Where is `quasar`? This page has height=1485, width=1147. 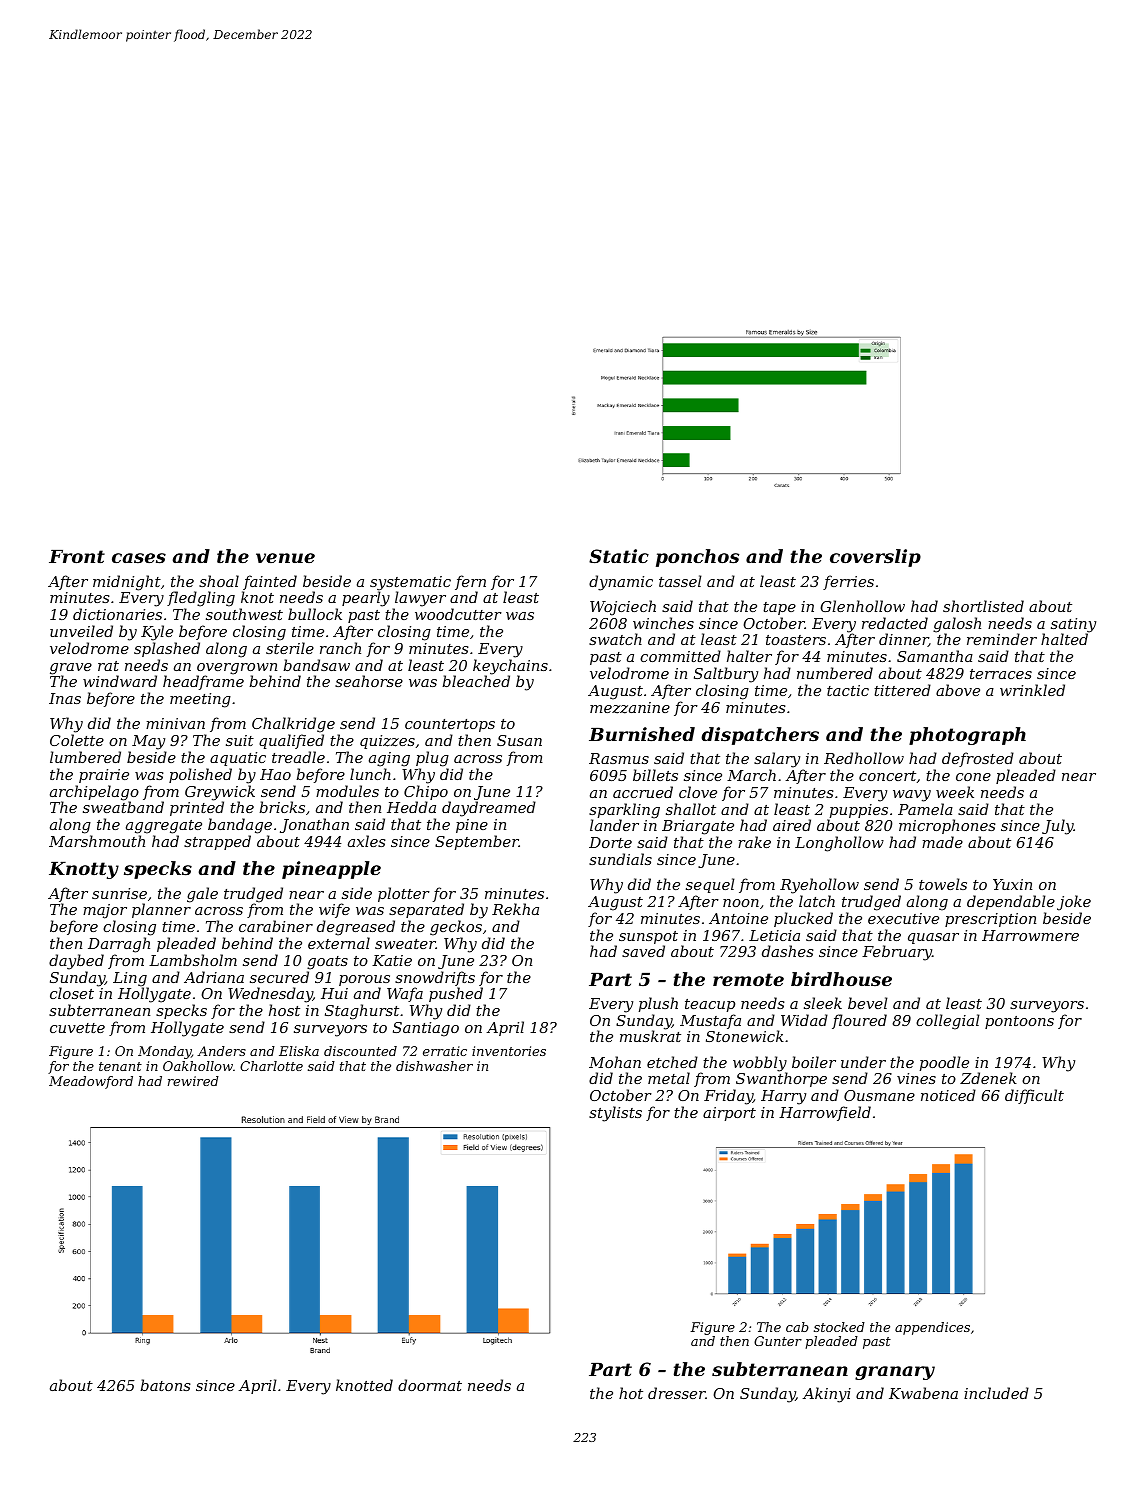
quasar is located at coordinates (933, 938).
